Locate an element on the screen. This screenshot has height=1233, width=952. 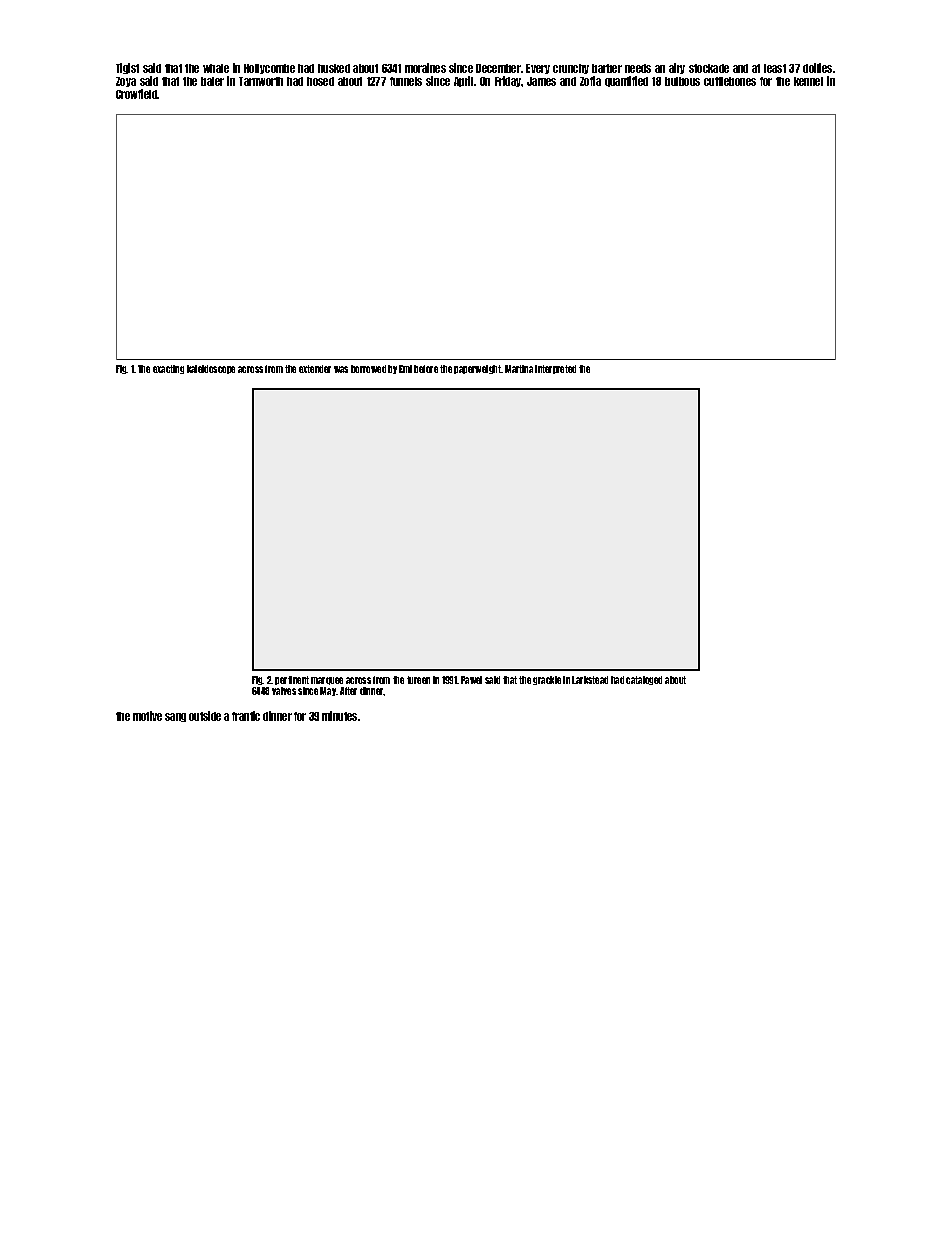
exacting is located at coordinates (168, 369).
